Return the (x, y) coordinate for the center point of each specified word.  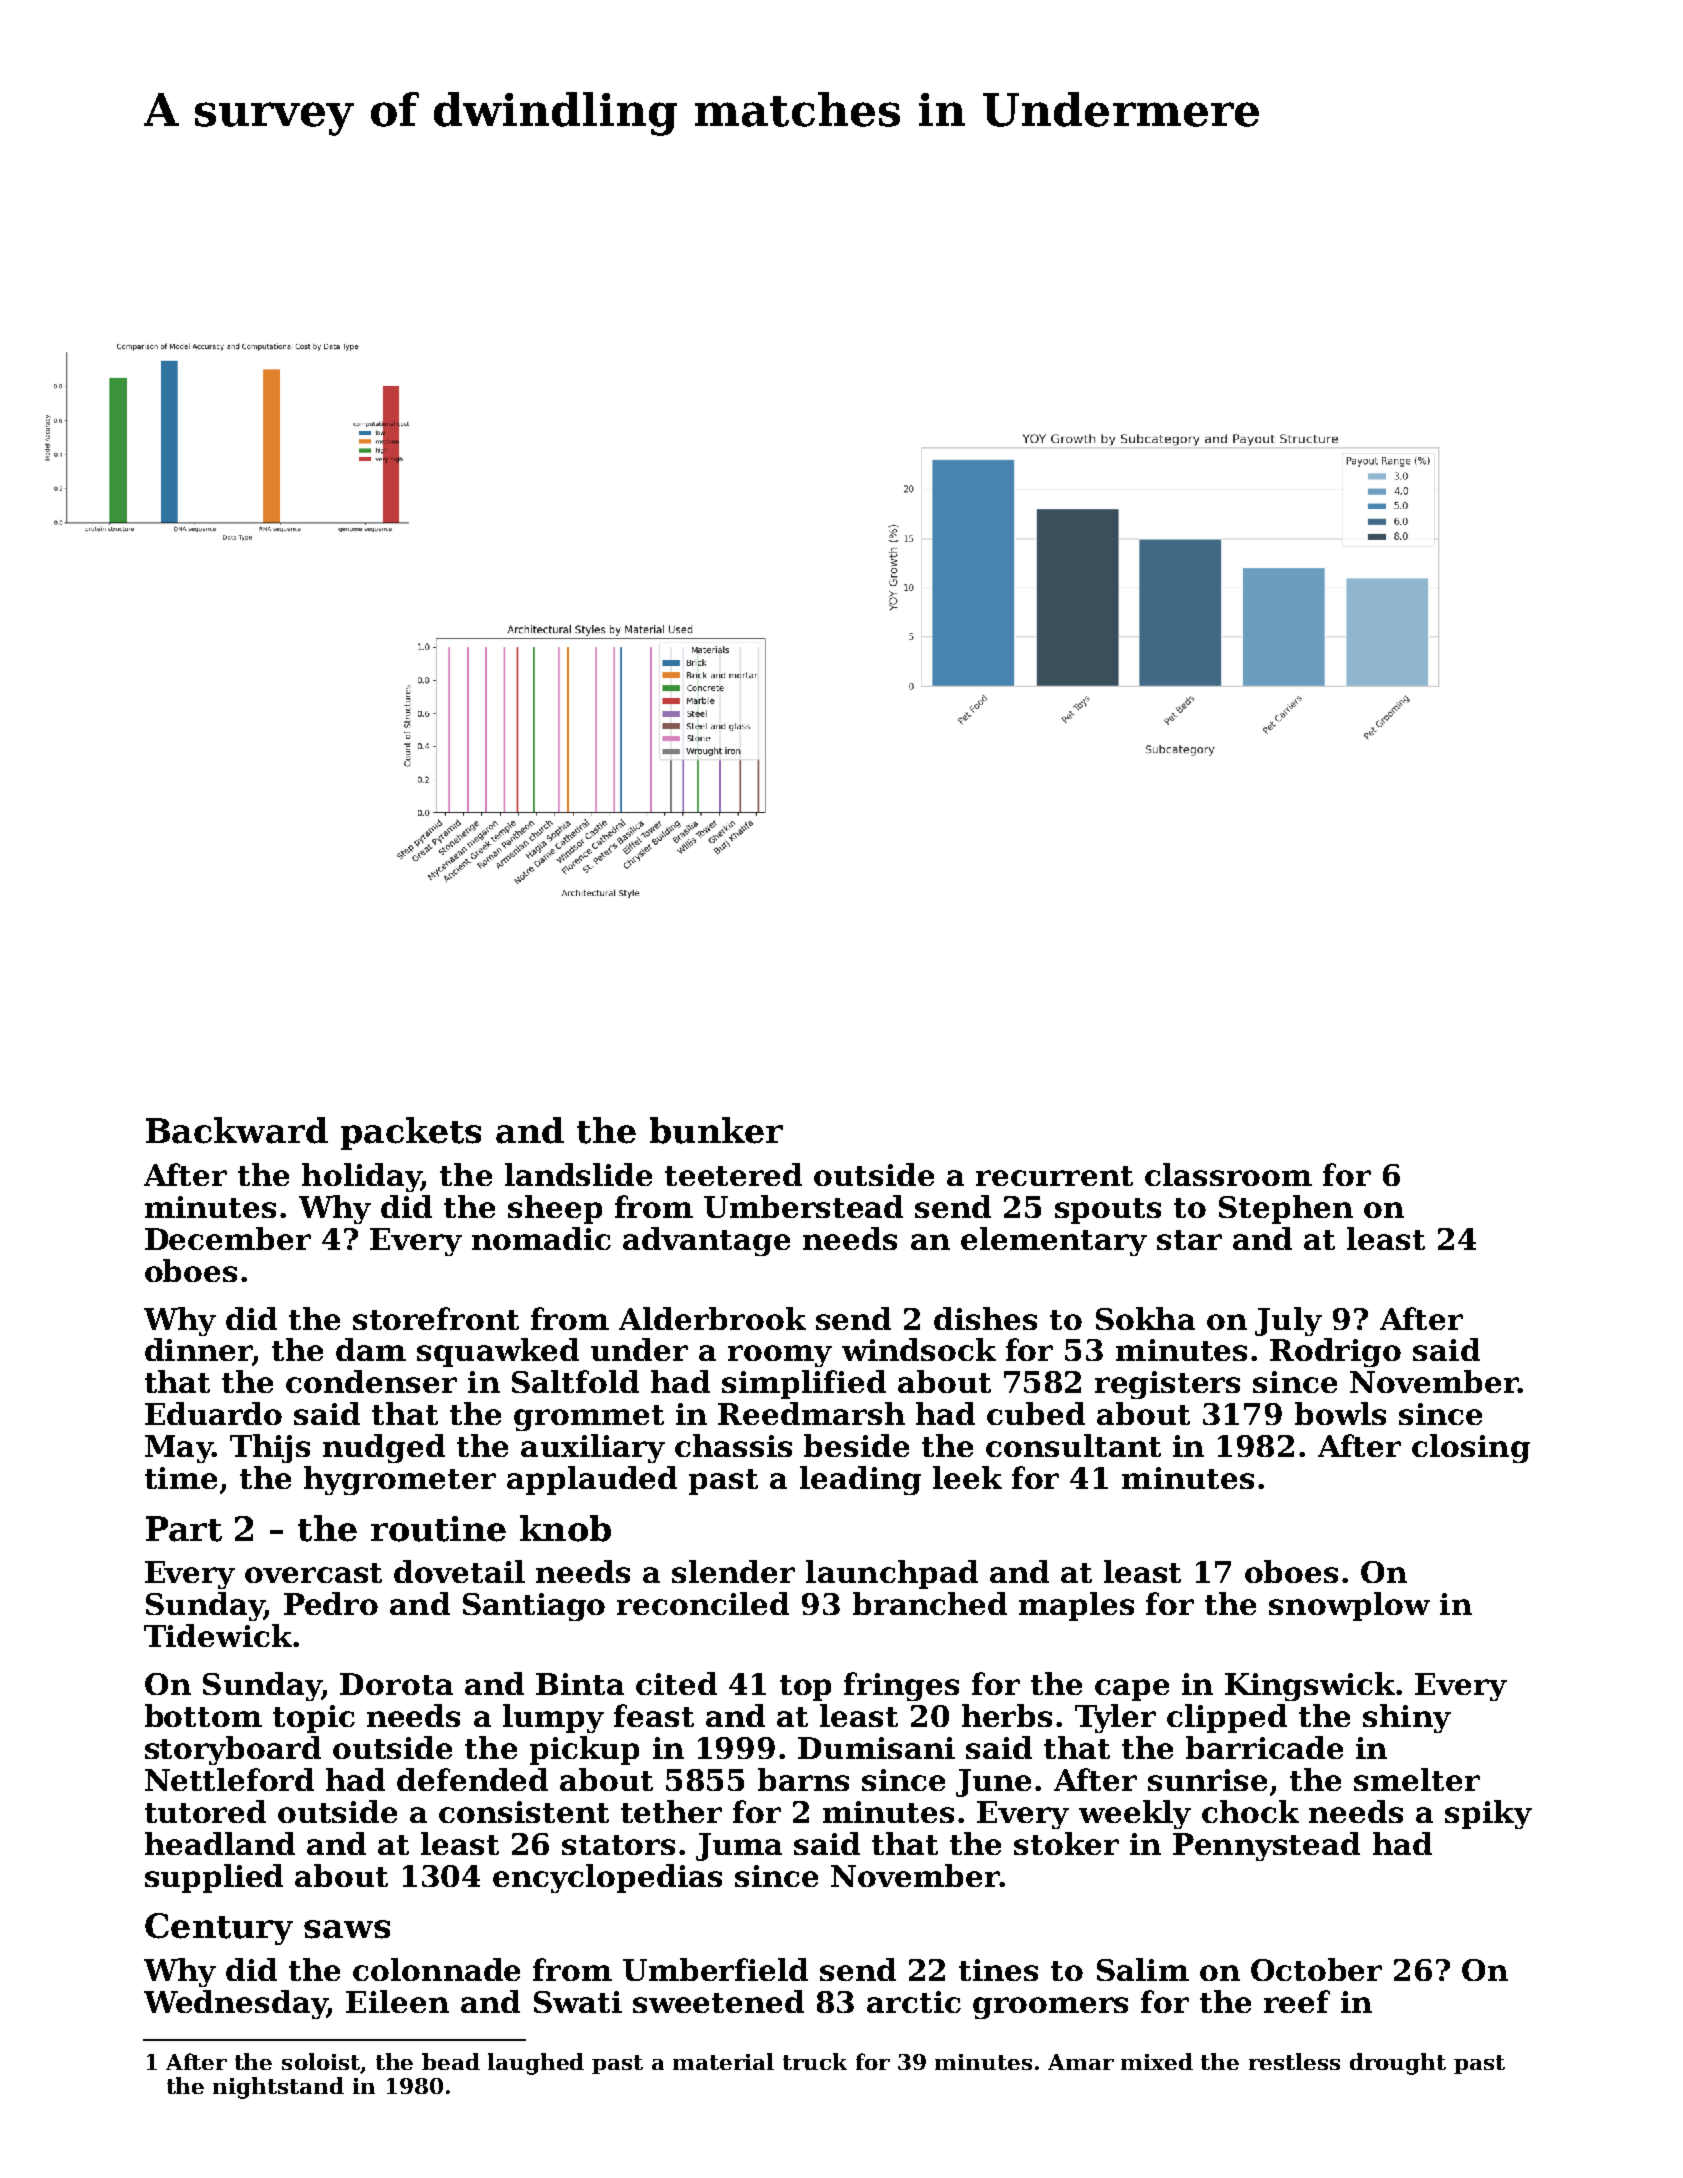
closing (1471, 1448)
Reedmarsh (811, 1413)
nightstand (278, 2088)
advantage (706, 1241)
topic (314, 1719)
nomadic (541, 1238)
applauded (592, 1480)
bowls (1340, 1413)
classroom (1228, 1174)
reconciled (703, 1603)
